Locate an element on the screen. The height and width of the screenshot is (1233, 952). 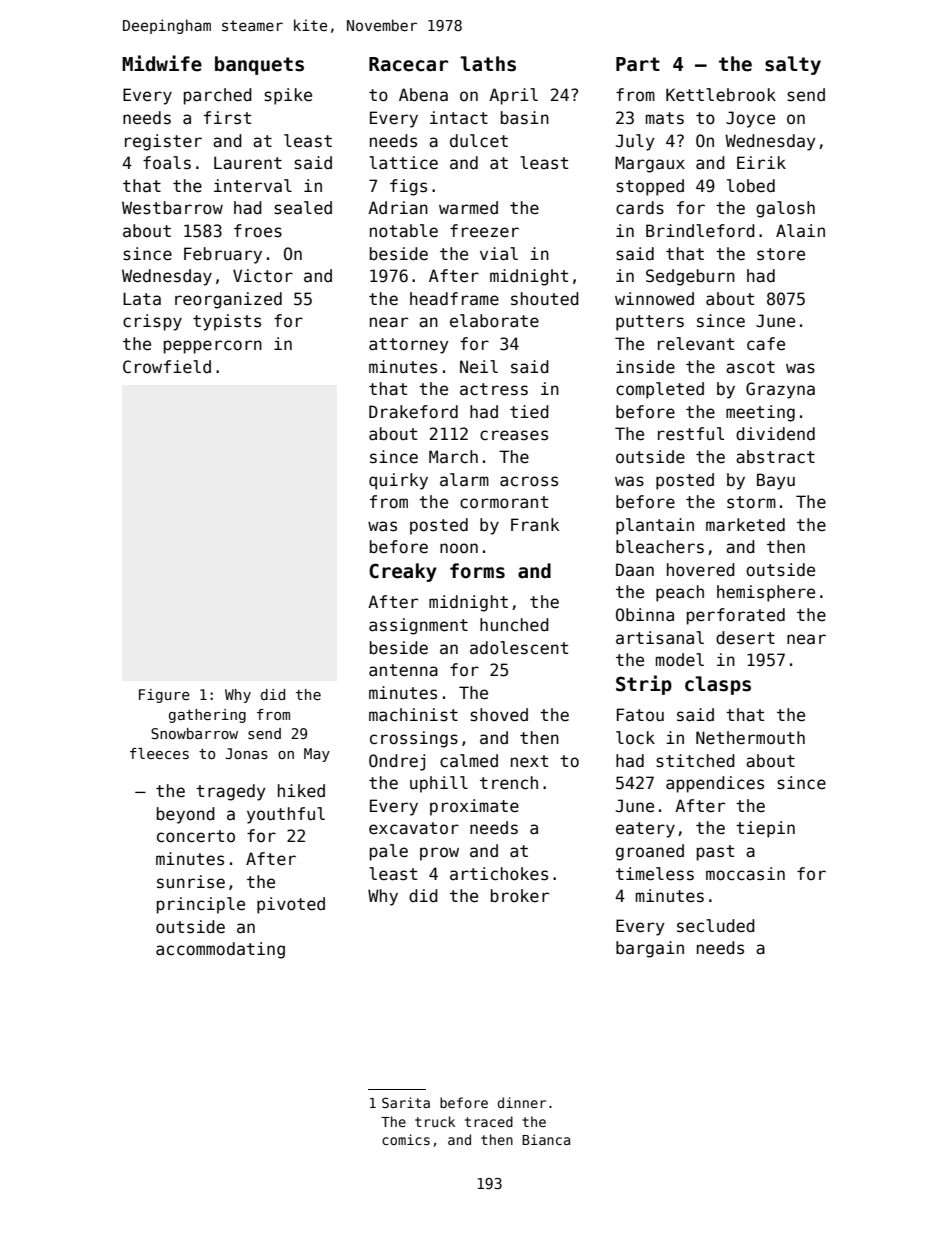
July is located at coordinates (635, 142).
